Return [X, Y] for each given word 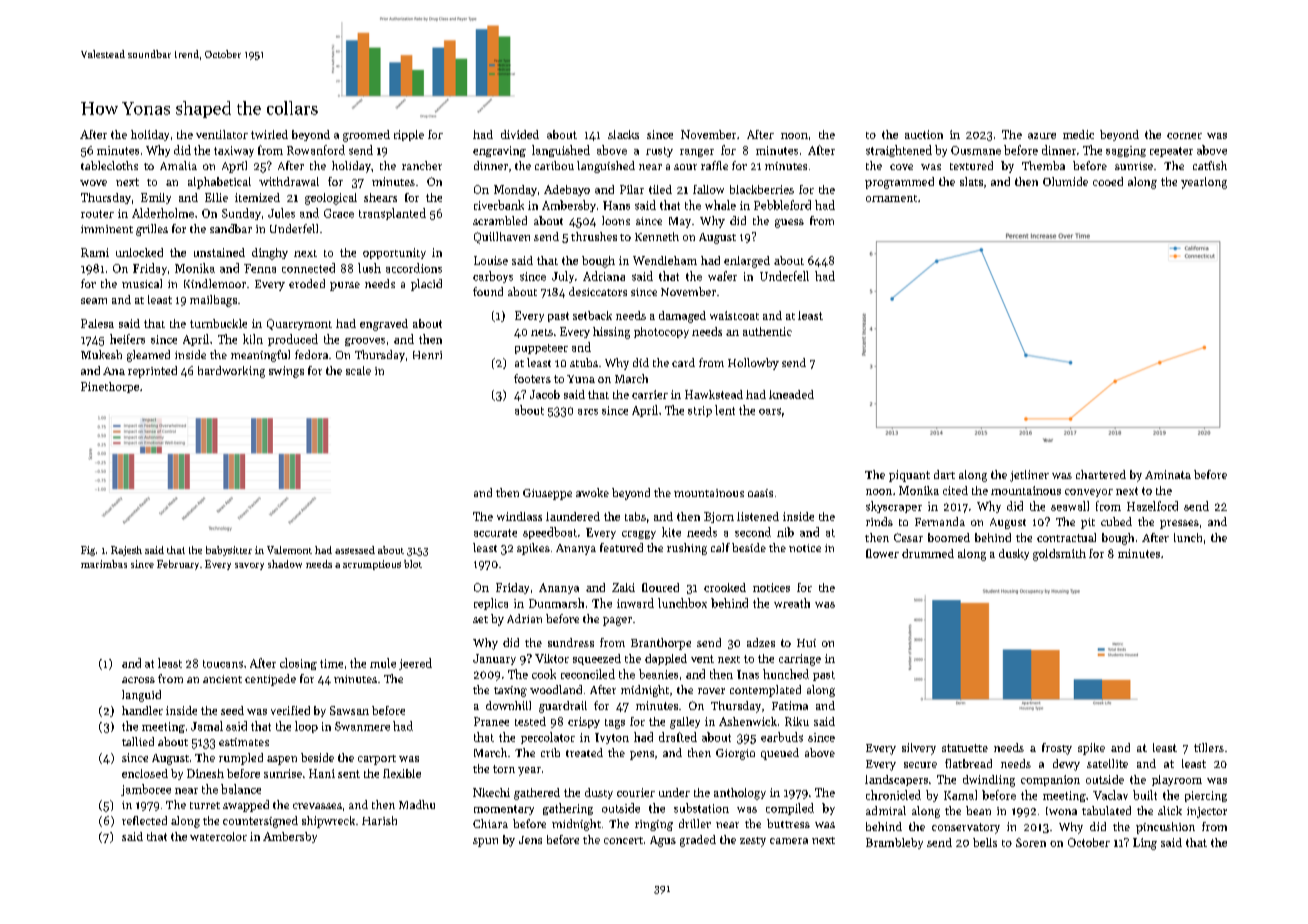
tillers [1209, 747]
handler [142, 710]
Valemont [289, 550]
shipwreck [328, 822]
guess [789, 223]
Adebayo [567, 190]
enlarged [747, 262]
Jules [281, 213]
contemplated [765, 691]
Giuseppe [547, 494]
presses [1179, 524]
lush [369, 268]
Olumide [1065, 181]
